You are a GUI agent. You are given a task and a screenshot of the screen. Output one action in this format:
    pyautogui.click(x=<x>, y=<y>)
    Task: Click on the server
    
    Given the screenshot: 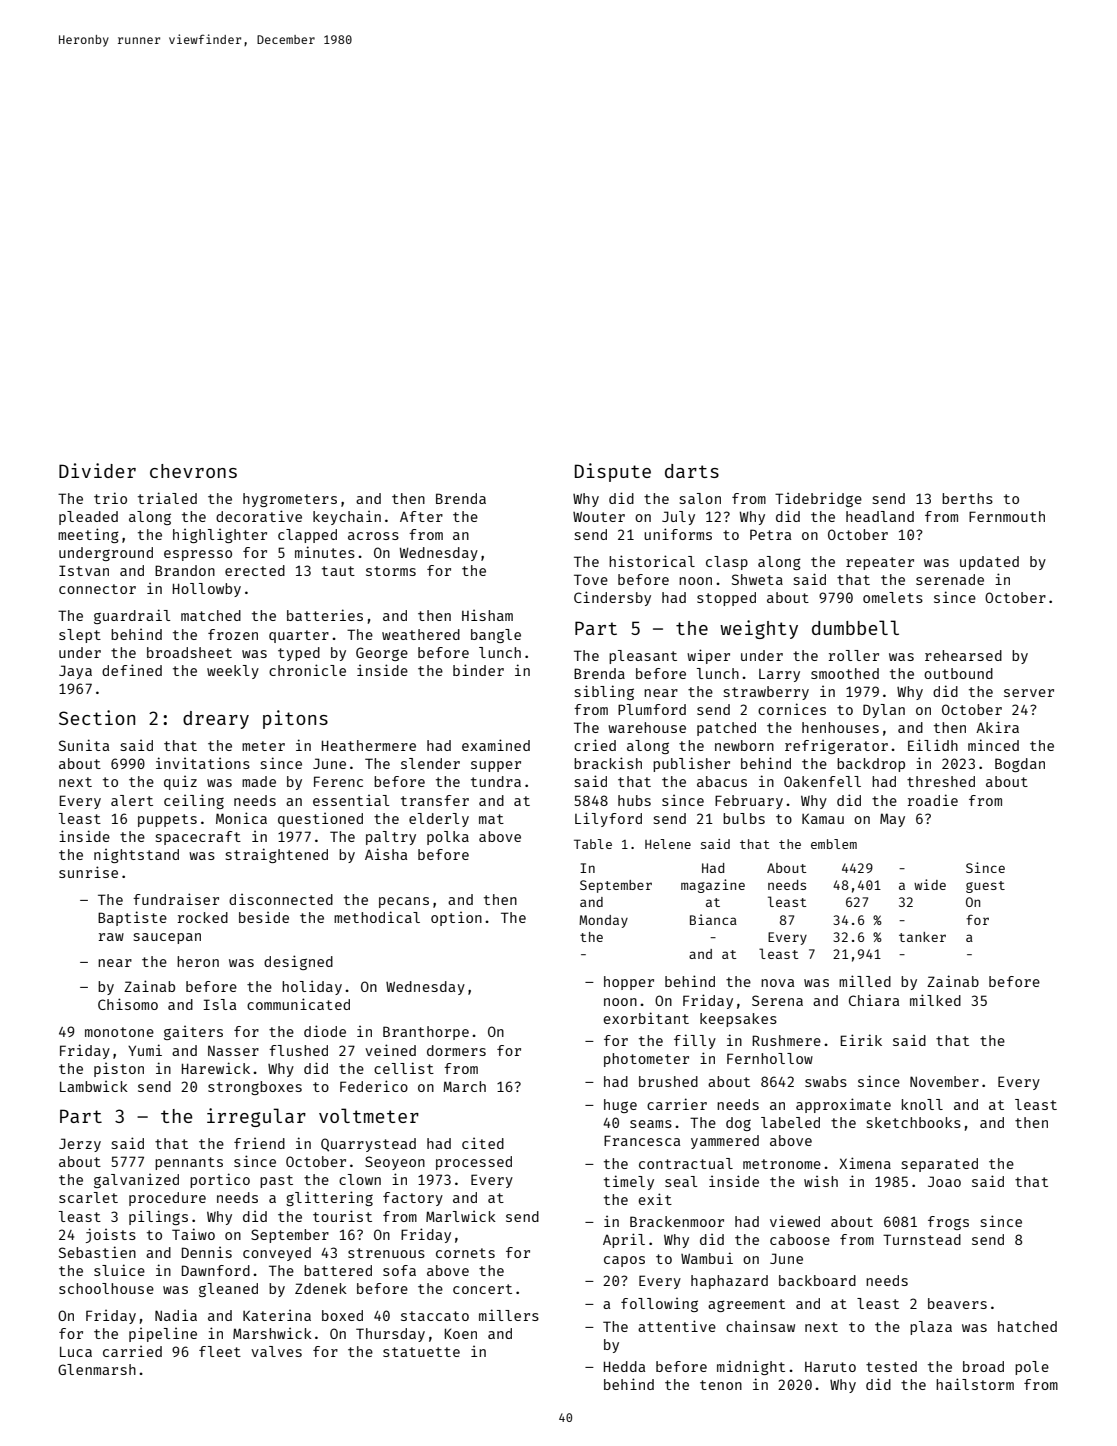 What is the action you would take?
    pyautogui.click(x=1029, y=693)
